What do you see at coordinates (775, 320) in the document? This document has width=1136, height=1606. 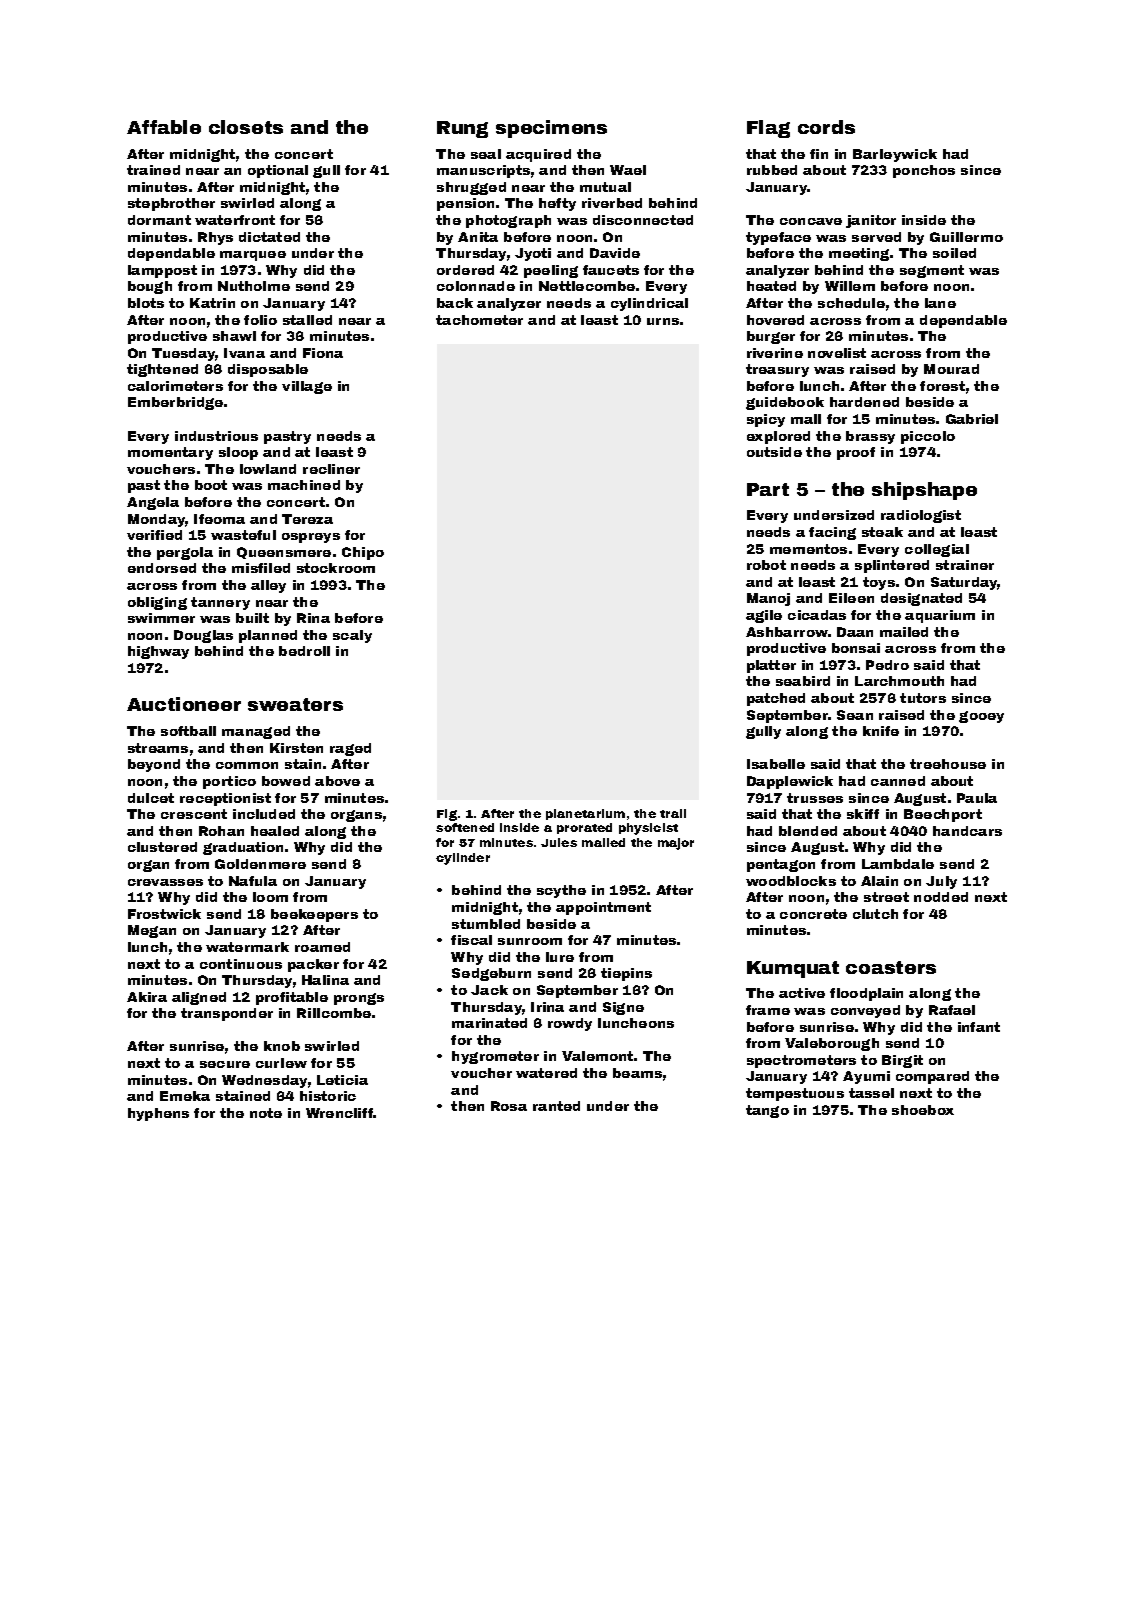 I see `hovered` at bounding box center [775, 320].
